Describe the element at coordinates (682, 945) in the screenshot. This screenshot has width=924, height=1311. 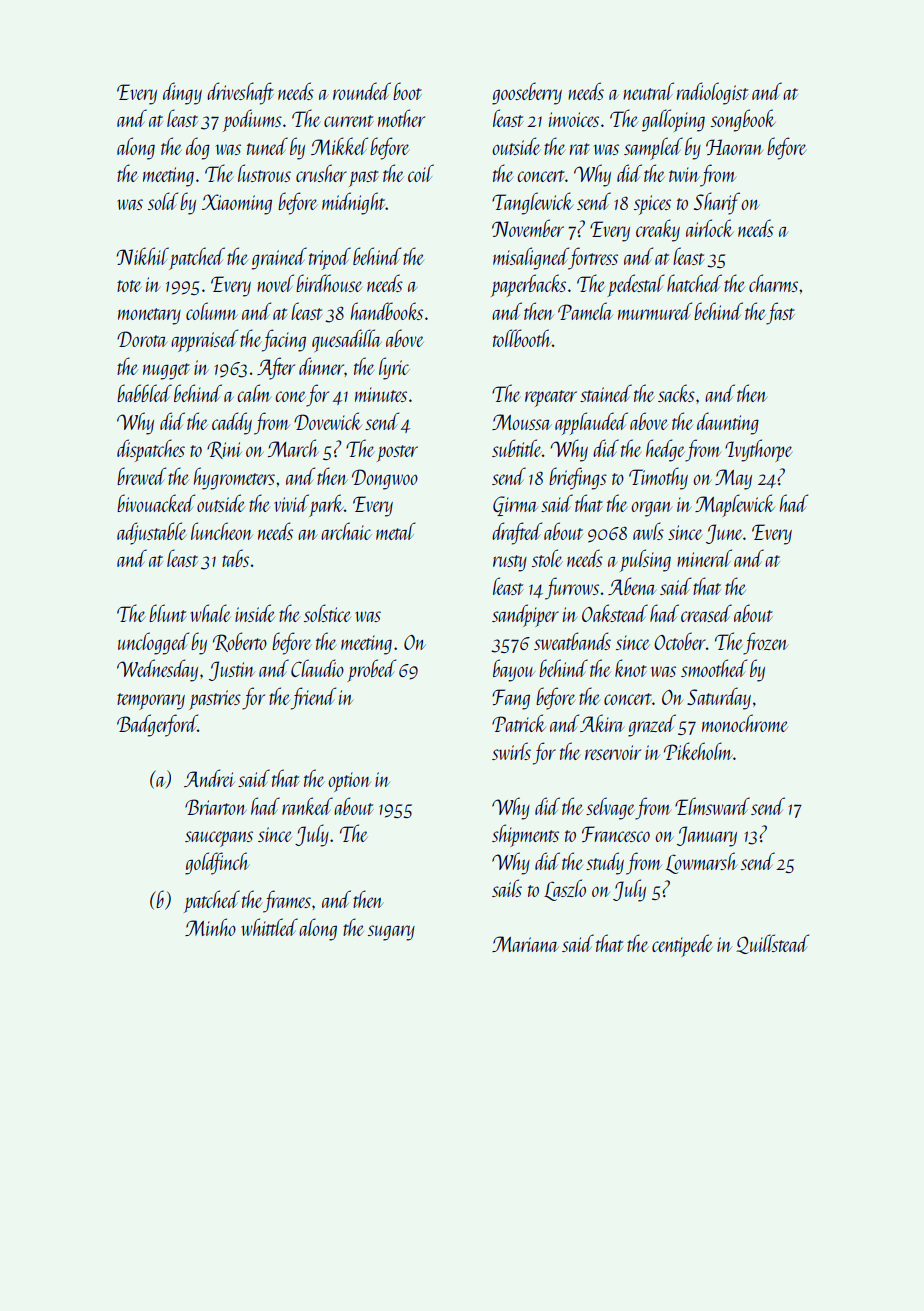
I see `centipede` at that location.
